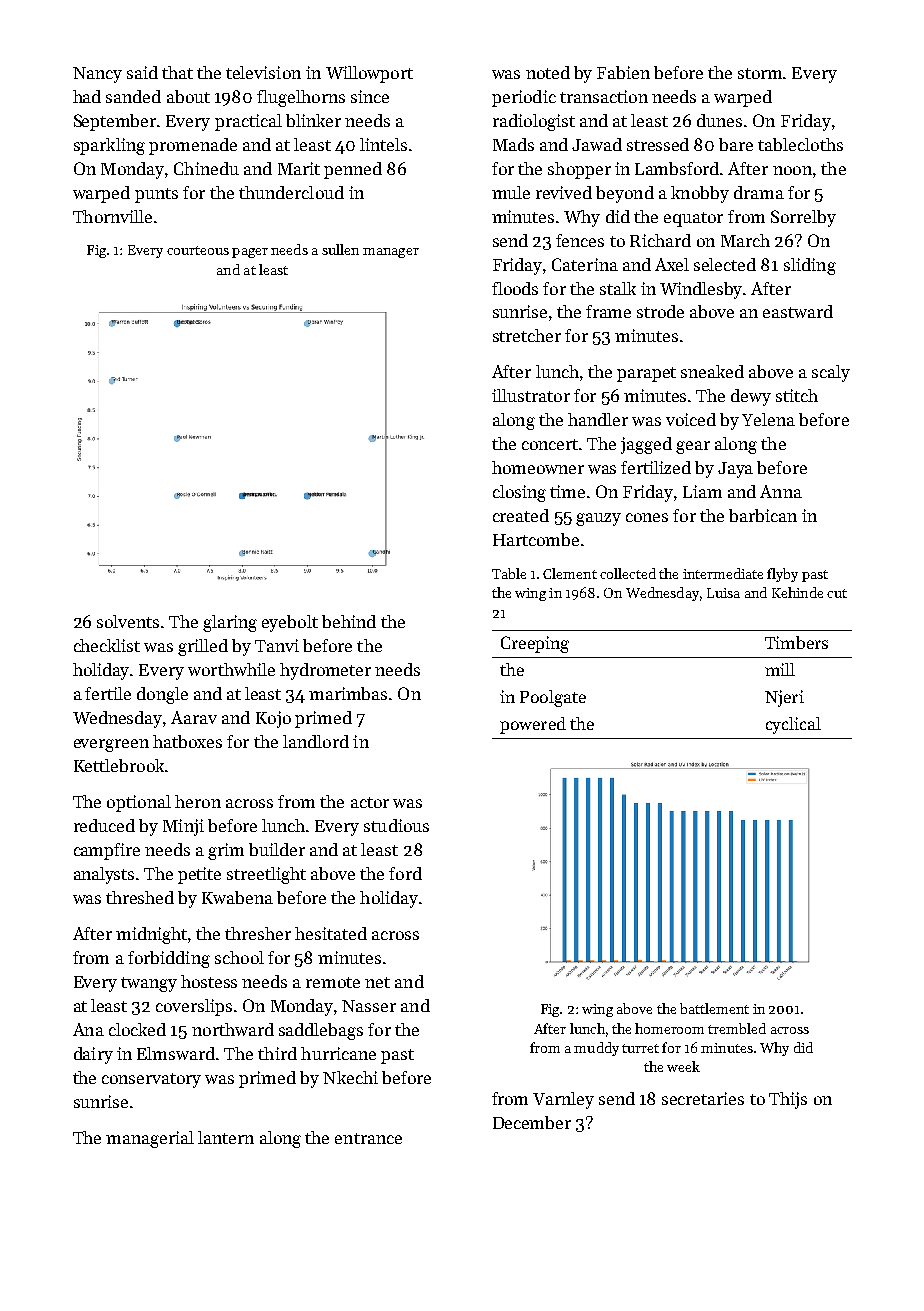 This screenshot has height=1311, width=924. I want to click on fertile, so click(108, 693).
